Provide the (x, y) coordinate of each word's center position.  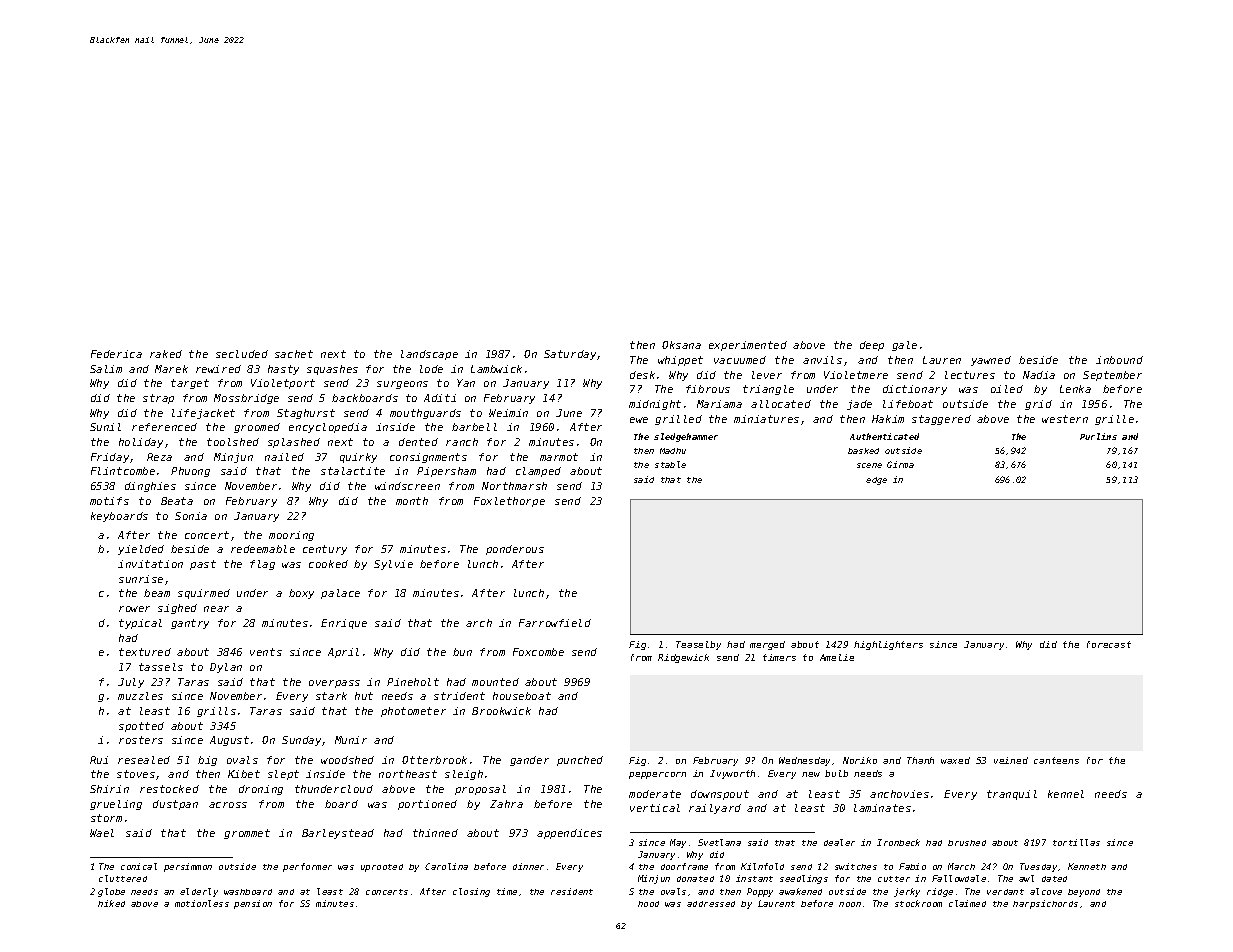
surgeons (402, 385)
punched (580, 761)
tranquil (1012, 795)
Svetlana (719, 842)
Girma (900, 464)
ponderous (515, 550)
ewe (639, 420)
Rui (99, 760)
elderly (199, 892)
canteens (1056, 760)
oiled (1007, 389)
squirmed (204, 594)
